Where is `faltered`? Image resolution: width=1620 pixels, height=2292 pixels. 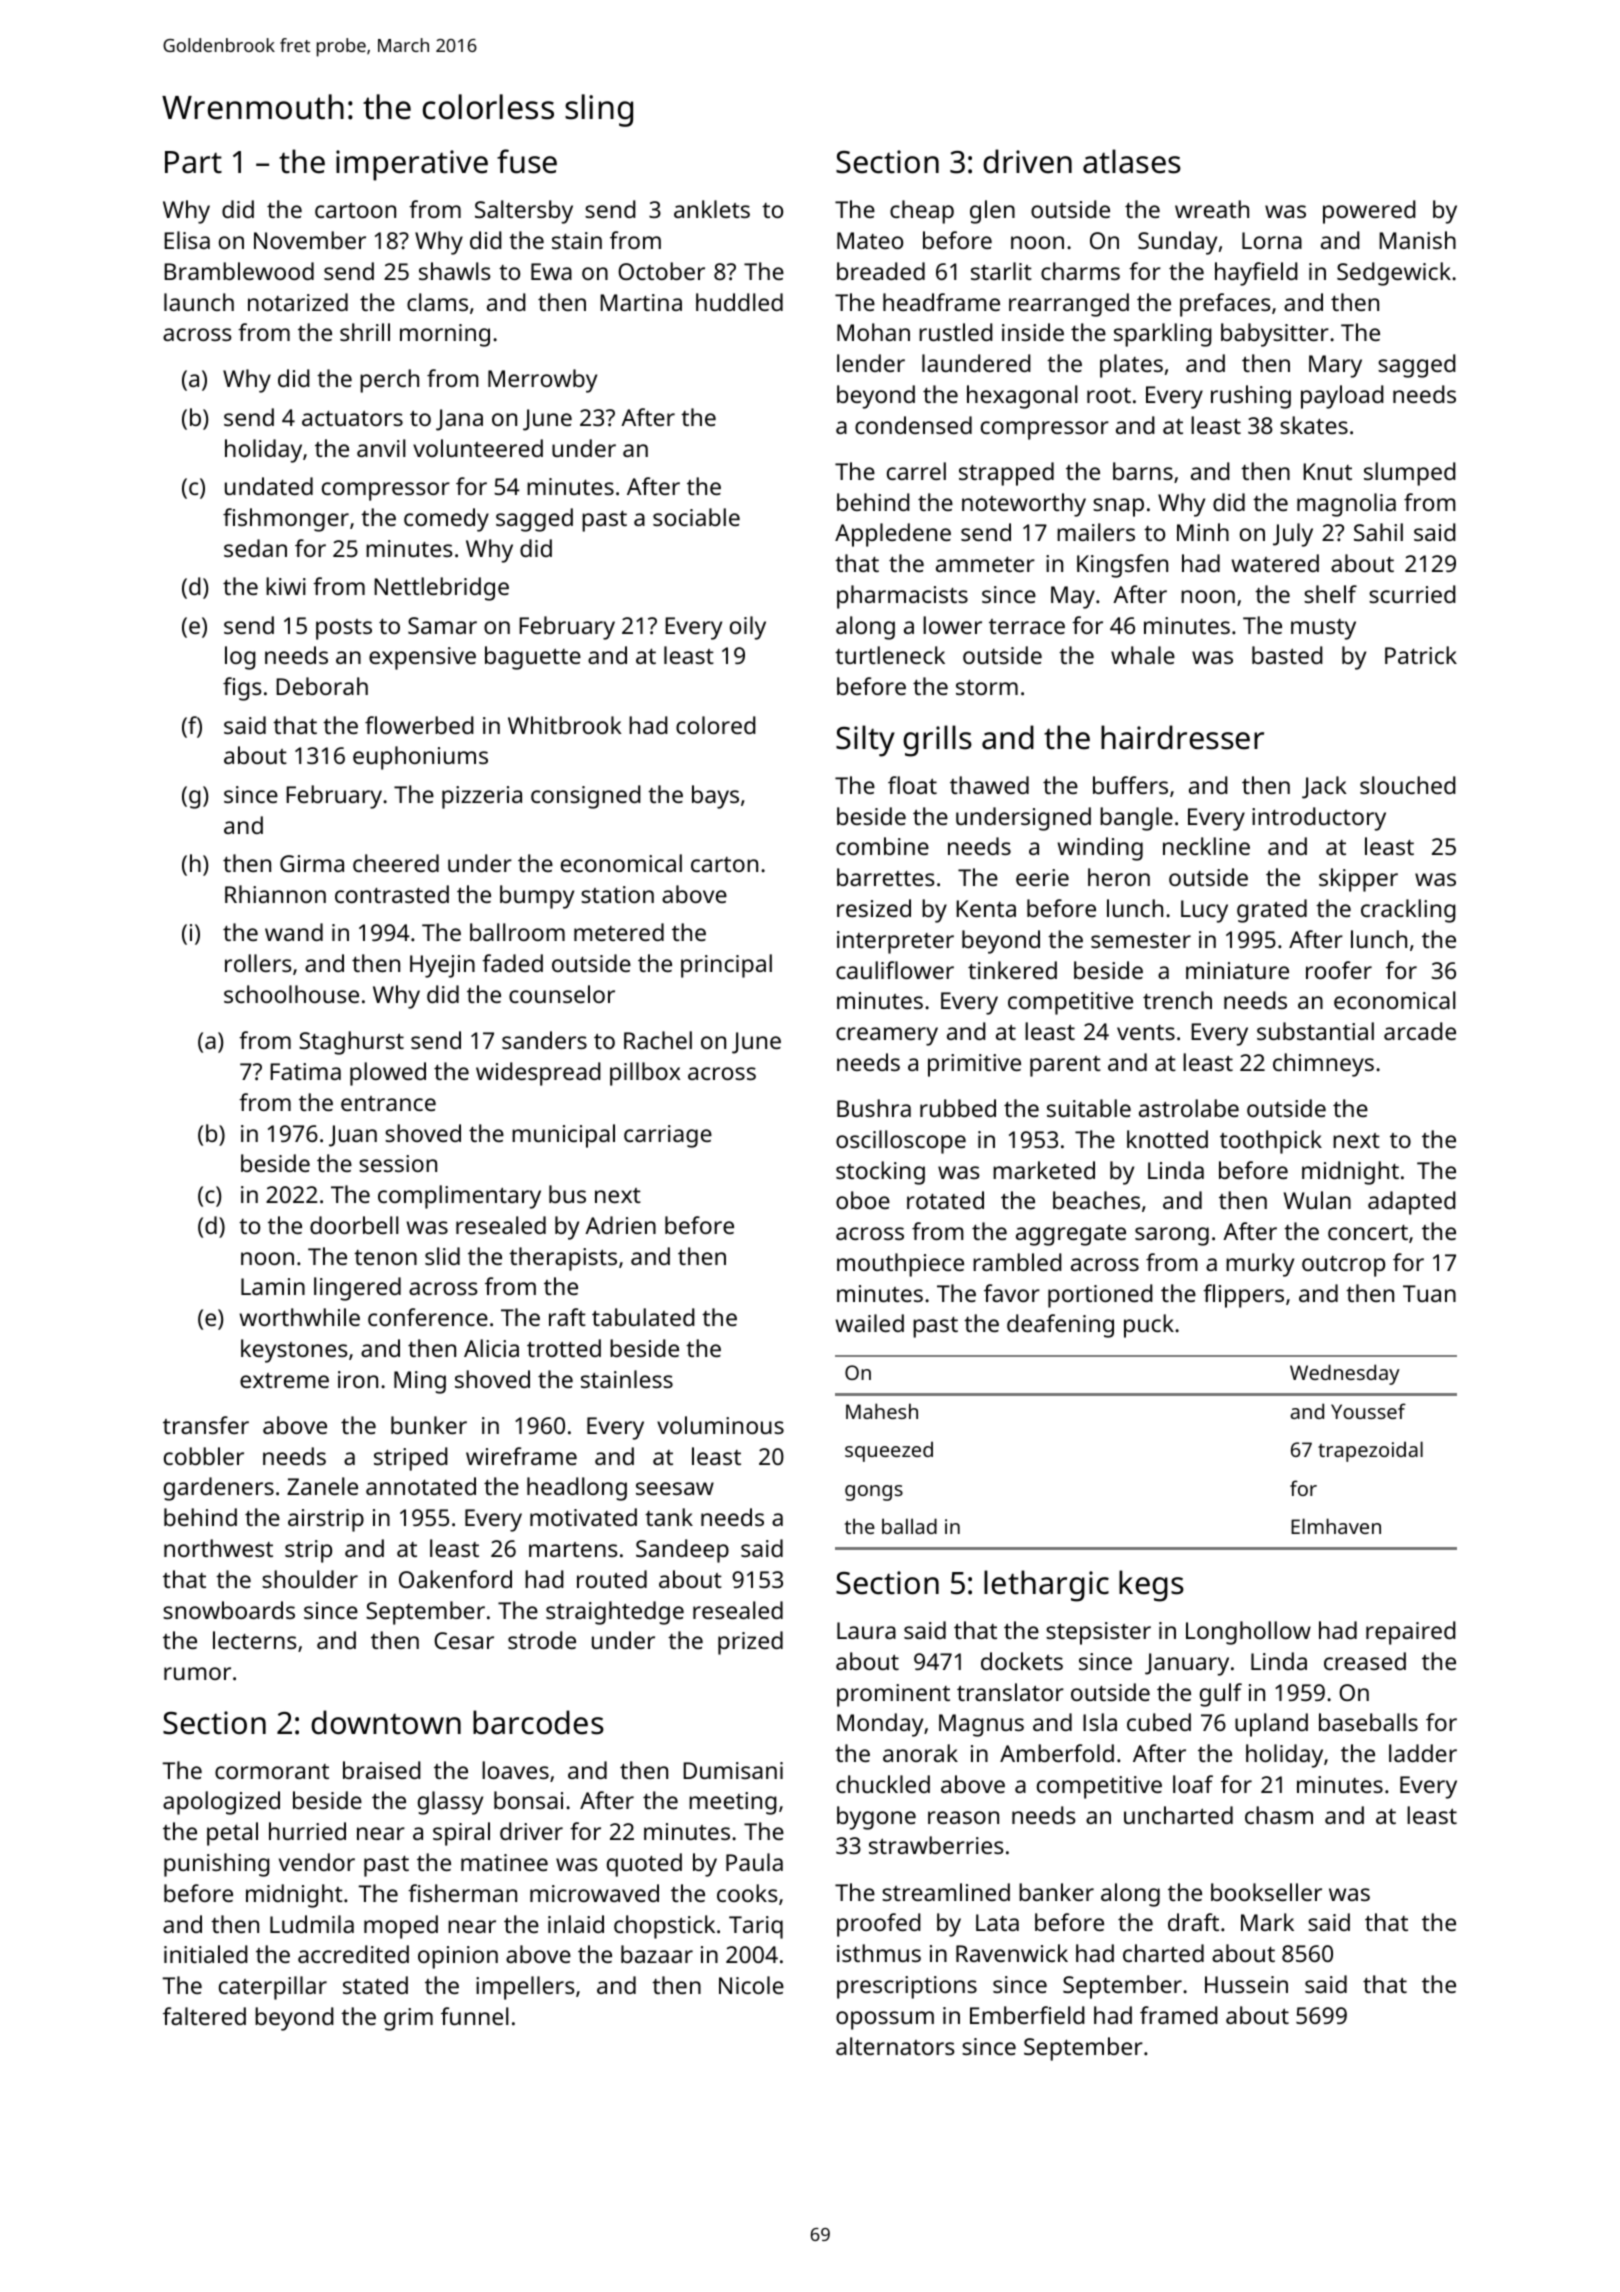 faltered is located at coordinates (204, 2016).
